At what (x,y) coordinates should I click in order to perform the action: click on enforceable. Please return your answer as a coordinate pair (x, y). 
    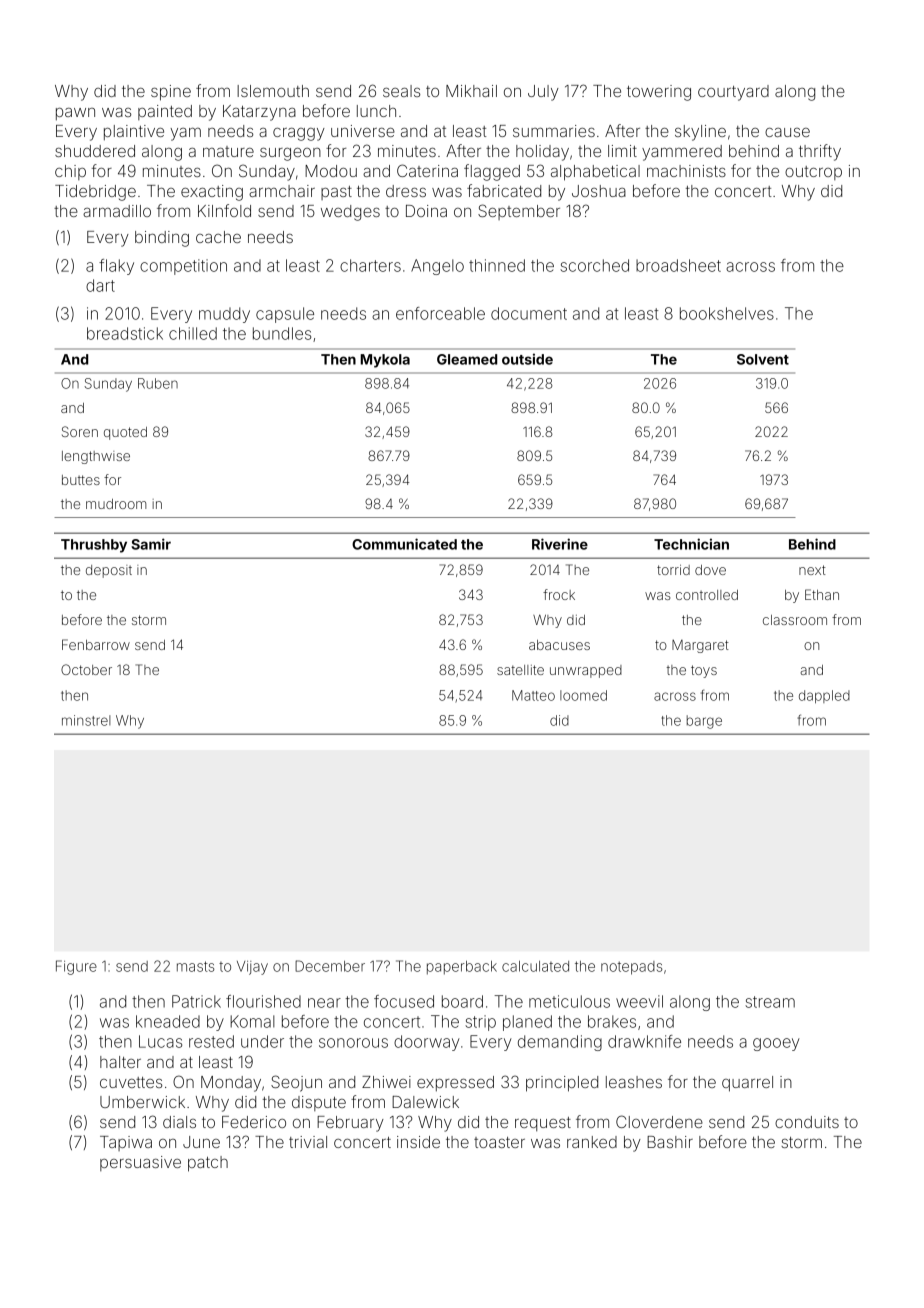
    Looking at the image, I should click on (440, 313).
